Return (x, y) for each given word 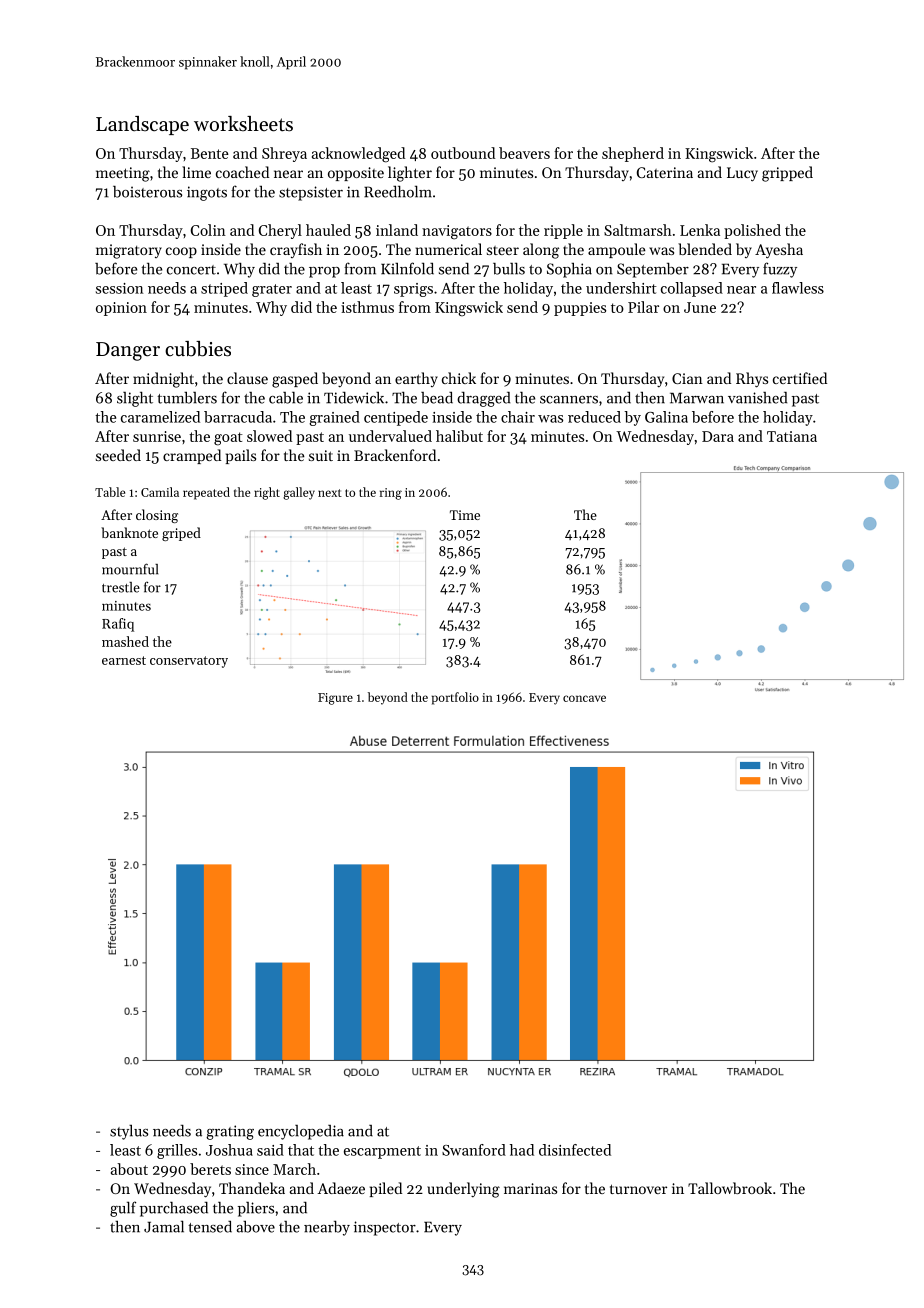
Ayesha (779, 251)
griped (181, 534)
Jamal (164, 1226)
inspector (385, 1228)
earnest (124, 660)
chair (518, 417)
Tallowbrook (730, 1188)
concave (584, 698)
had (522, 1150)
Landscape (142, 125)
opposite (356, 174)
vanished (757, 398)
